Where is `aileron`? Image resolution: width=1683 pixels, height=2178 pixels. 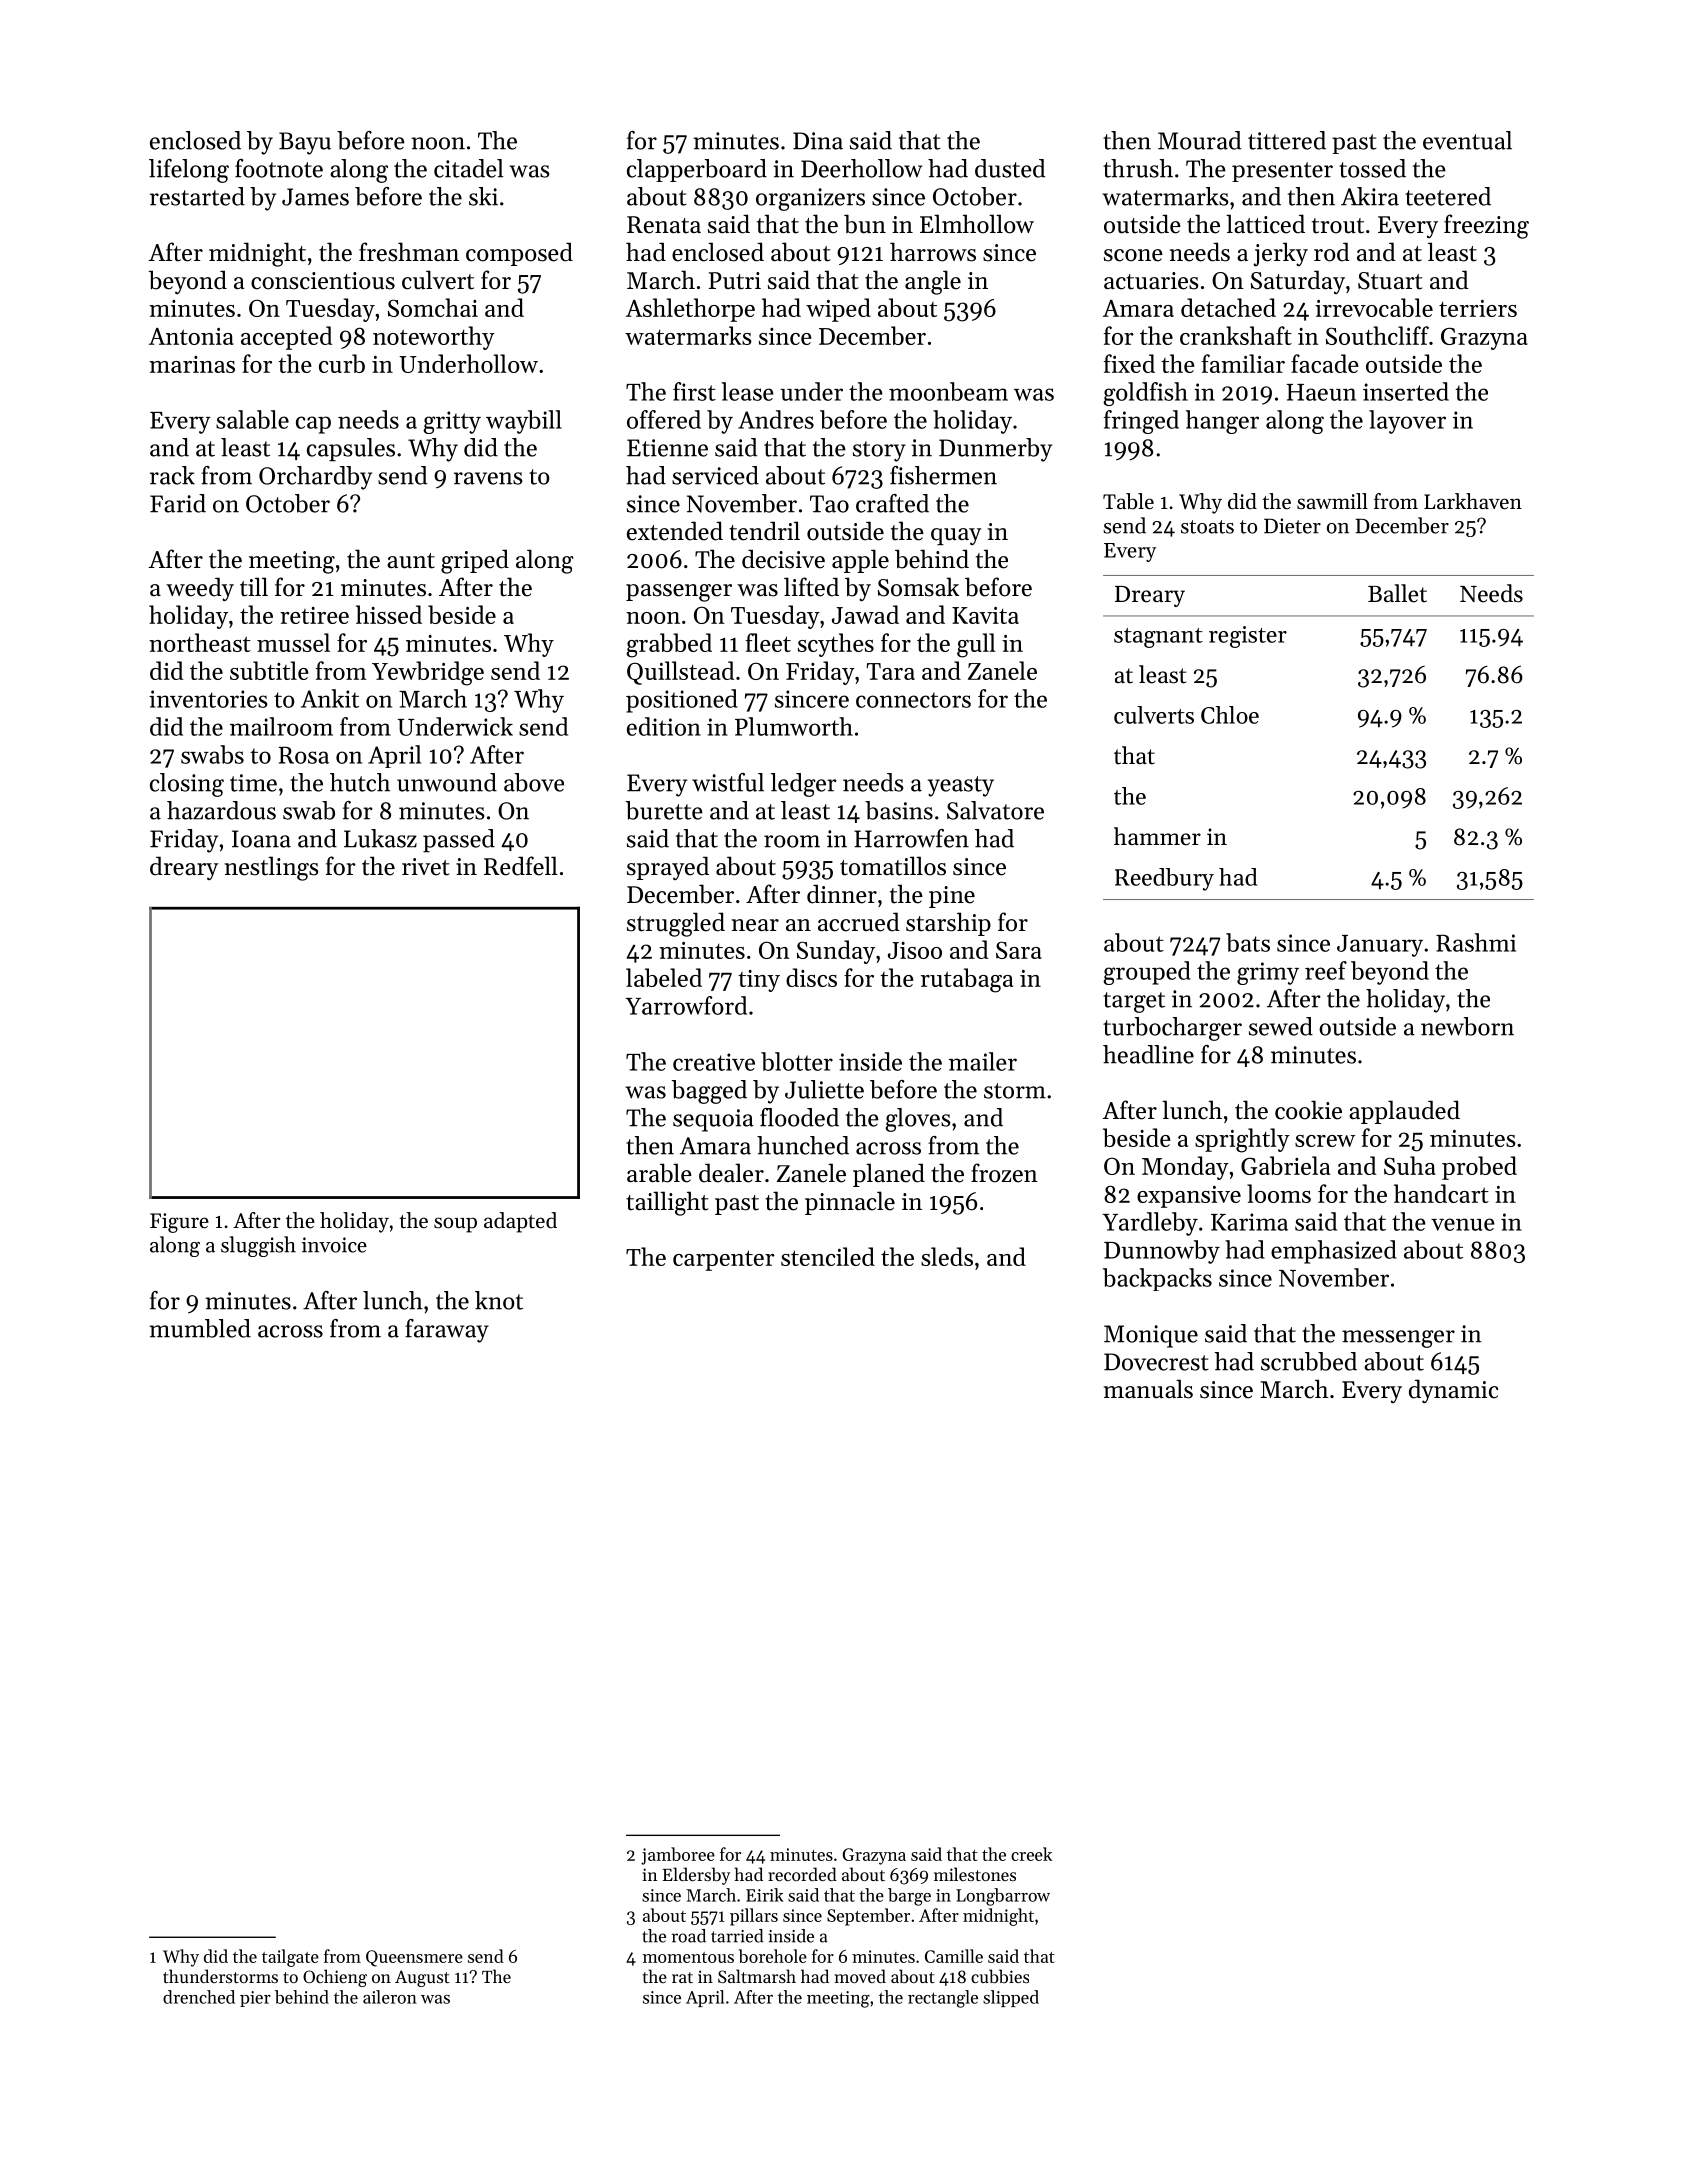 aileron is located at coordinates (390, 1997).
